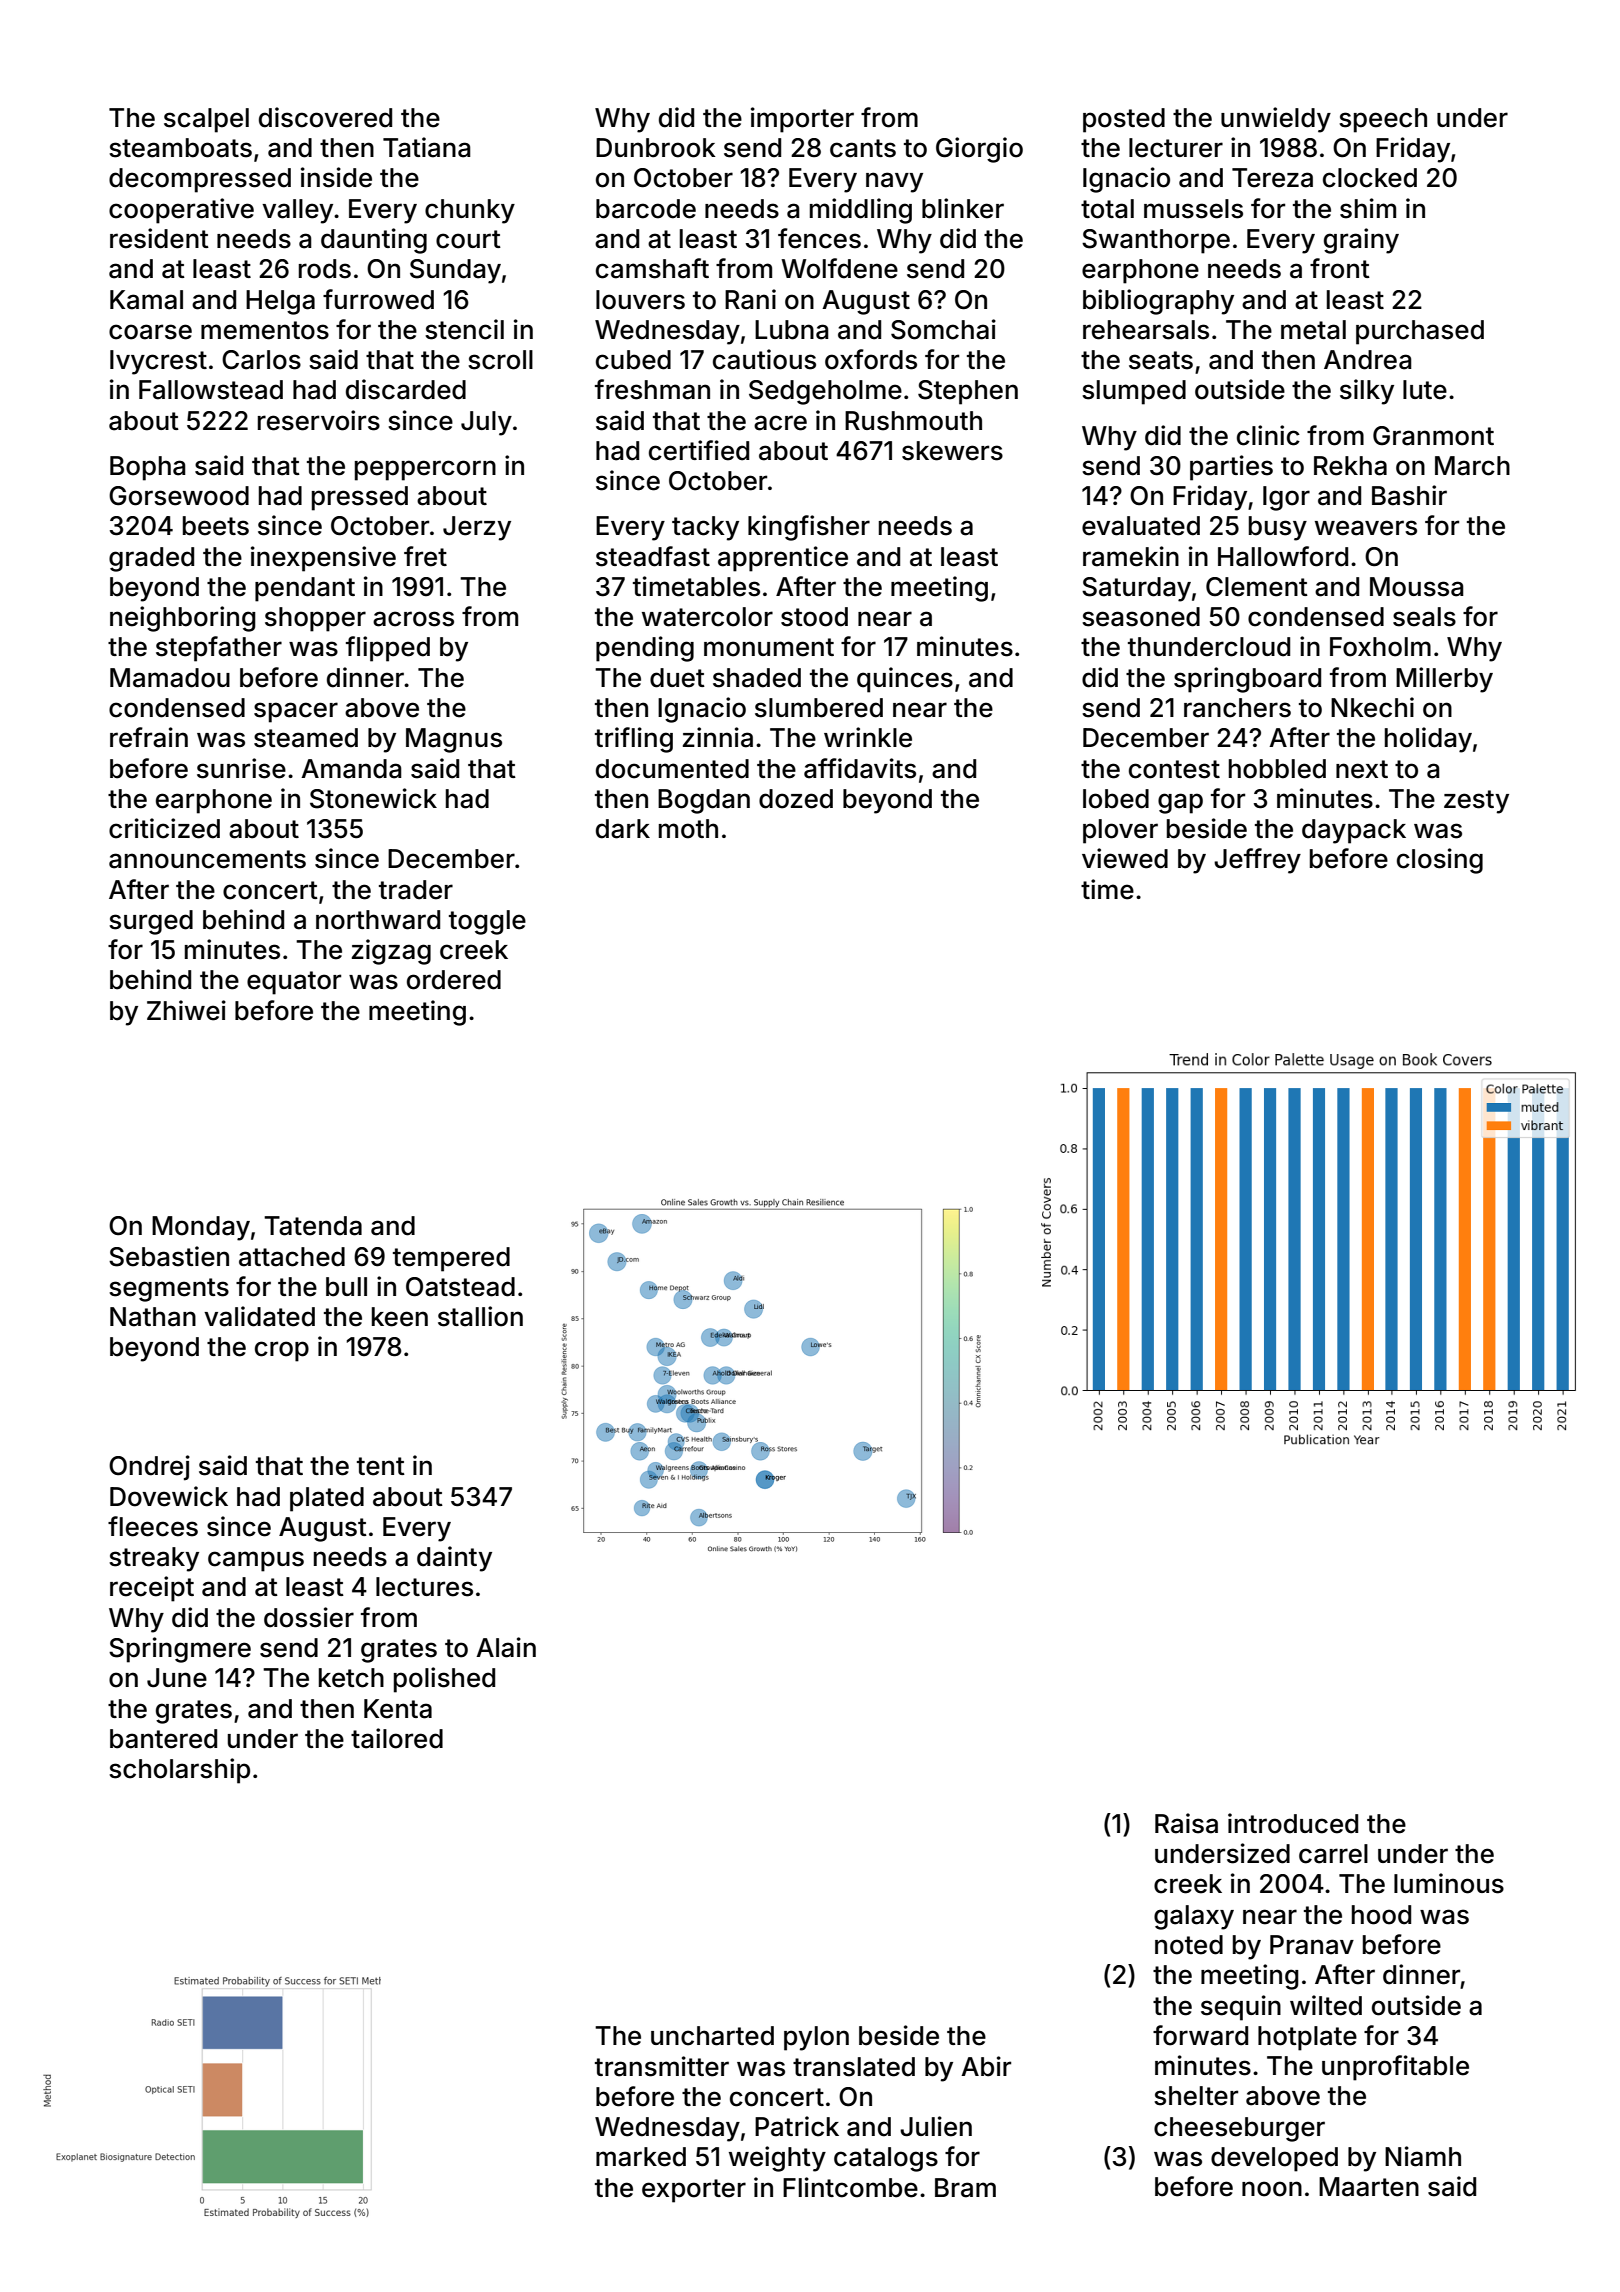 Image resolution: width=1620 pixels, height=2292 pixels. What do you see at coordinates (149, 1468) in the page?
I see `Ondrej` at bounding box center [149, 1468].
